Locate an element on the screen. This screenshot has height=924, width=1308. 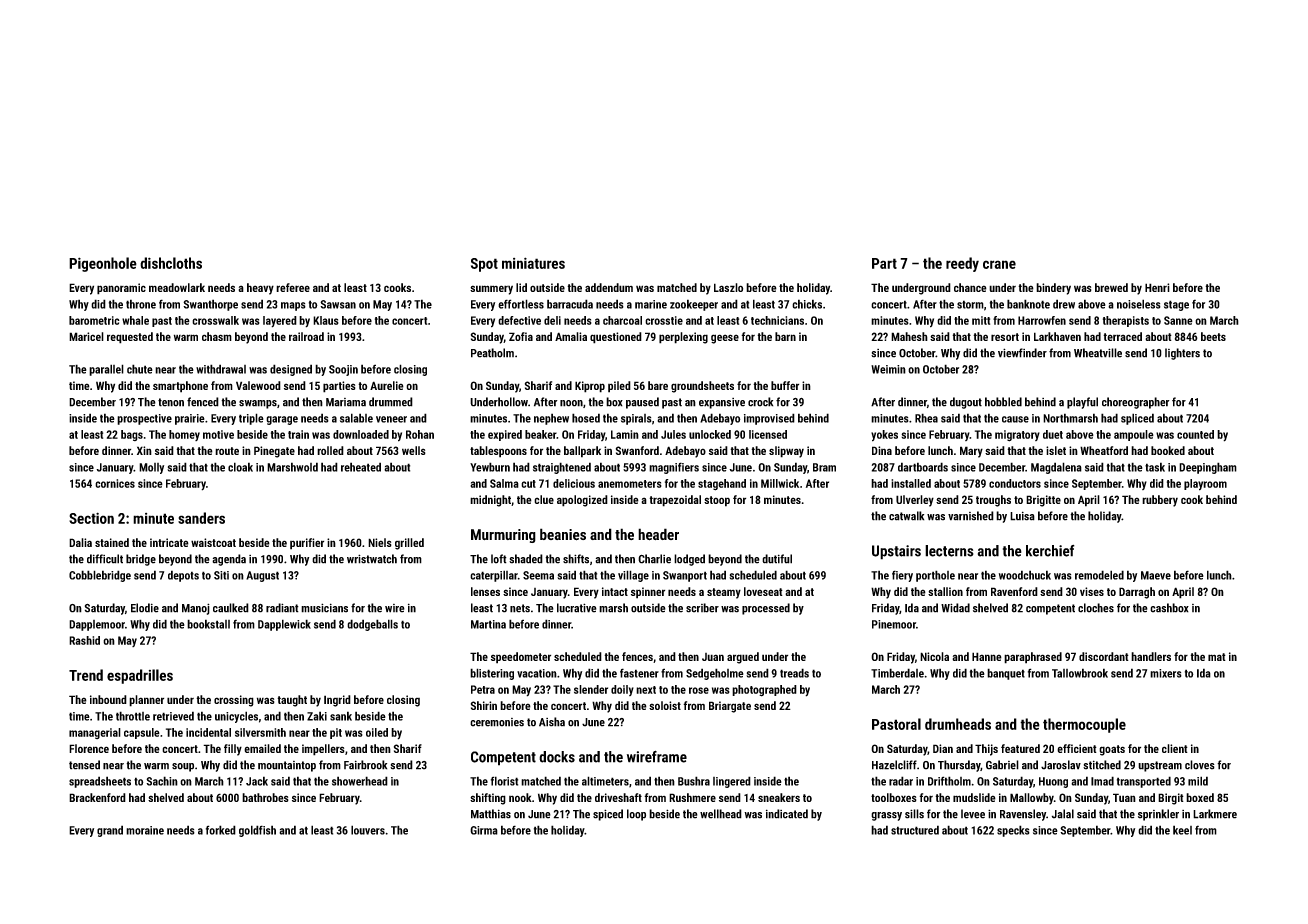
structured is located at coordinates (915, 830).
